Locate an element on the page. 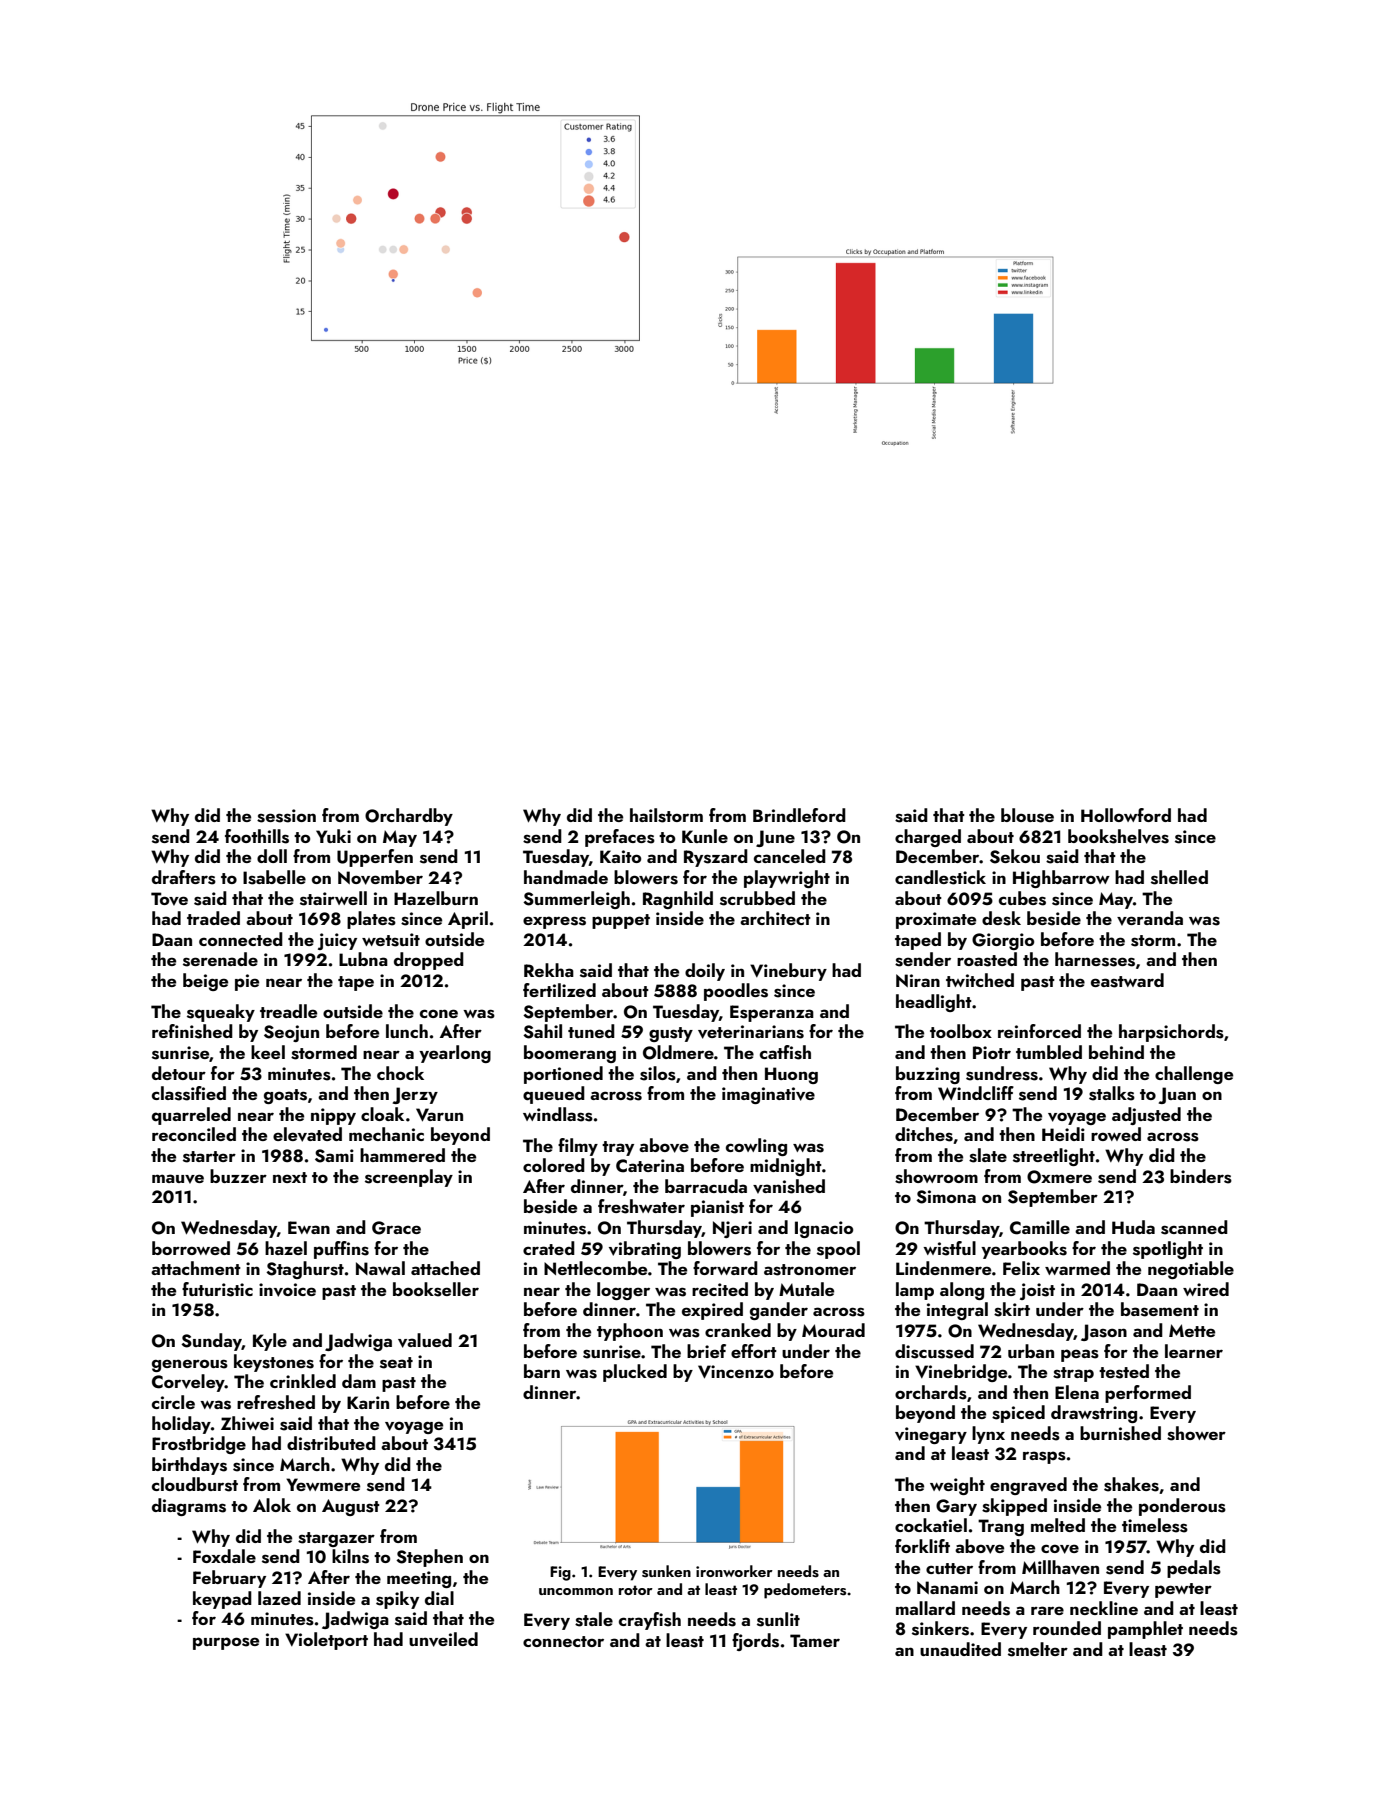 This page has width=1390, height=1798. harpsichords is located at coordinates (1171, 1033).
